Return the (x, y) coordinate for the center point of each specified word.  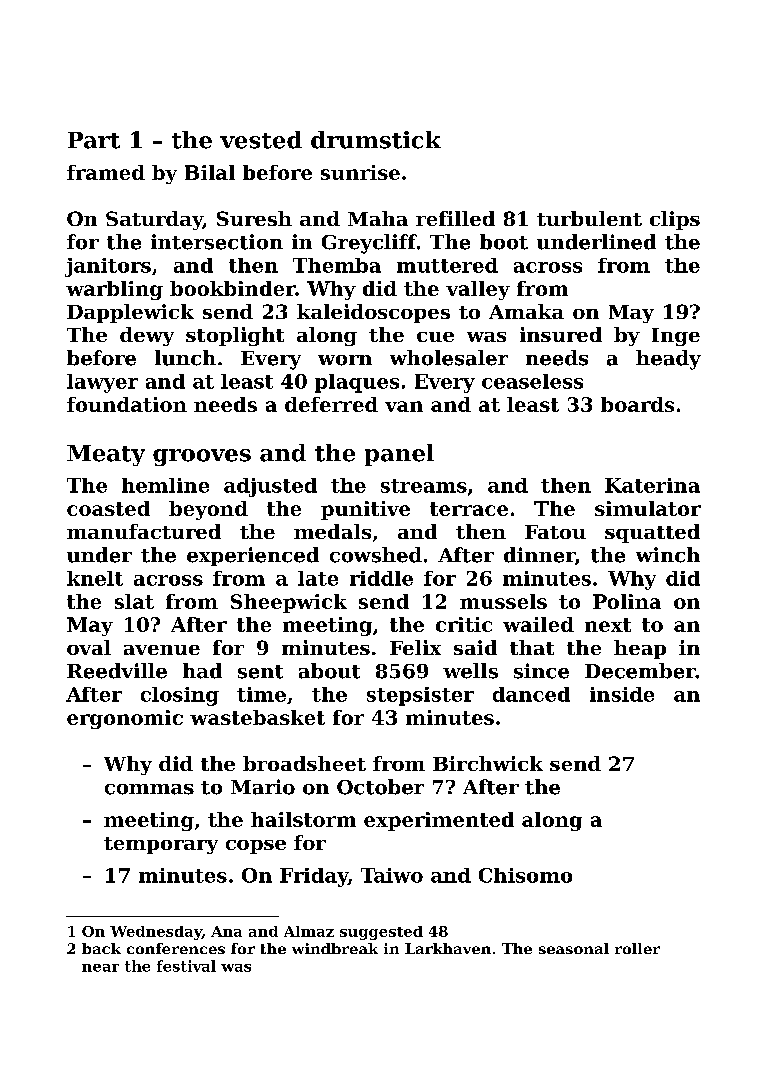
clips (675, 220)
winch (668, 555)
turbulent (589, 218)
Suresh (254, 218)
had (202, 671)
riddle (381, 578)
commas (149, 789)
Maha (378, 218)
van (404, 406)
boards (637, 404)
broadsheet (304, 763)
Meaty (106, 455)
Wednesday (156, 933)
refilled (455, 218)
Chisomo (525, 875)
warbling (114, 290)
